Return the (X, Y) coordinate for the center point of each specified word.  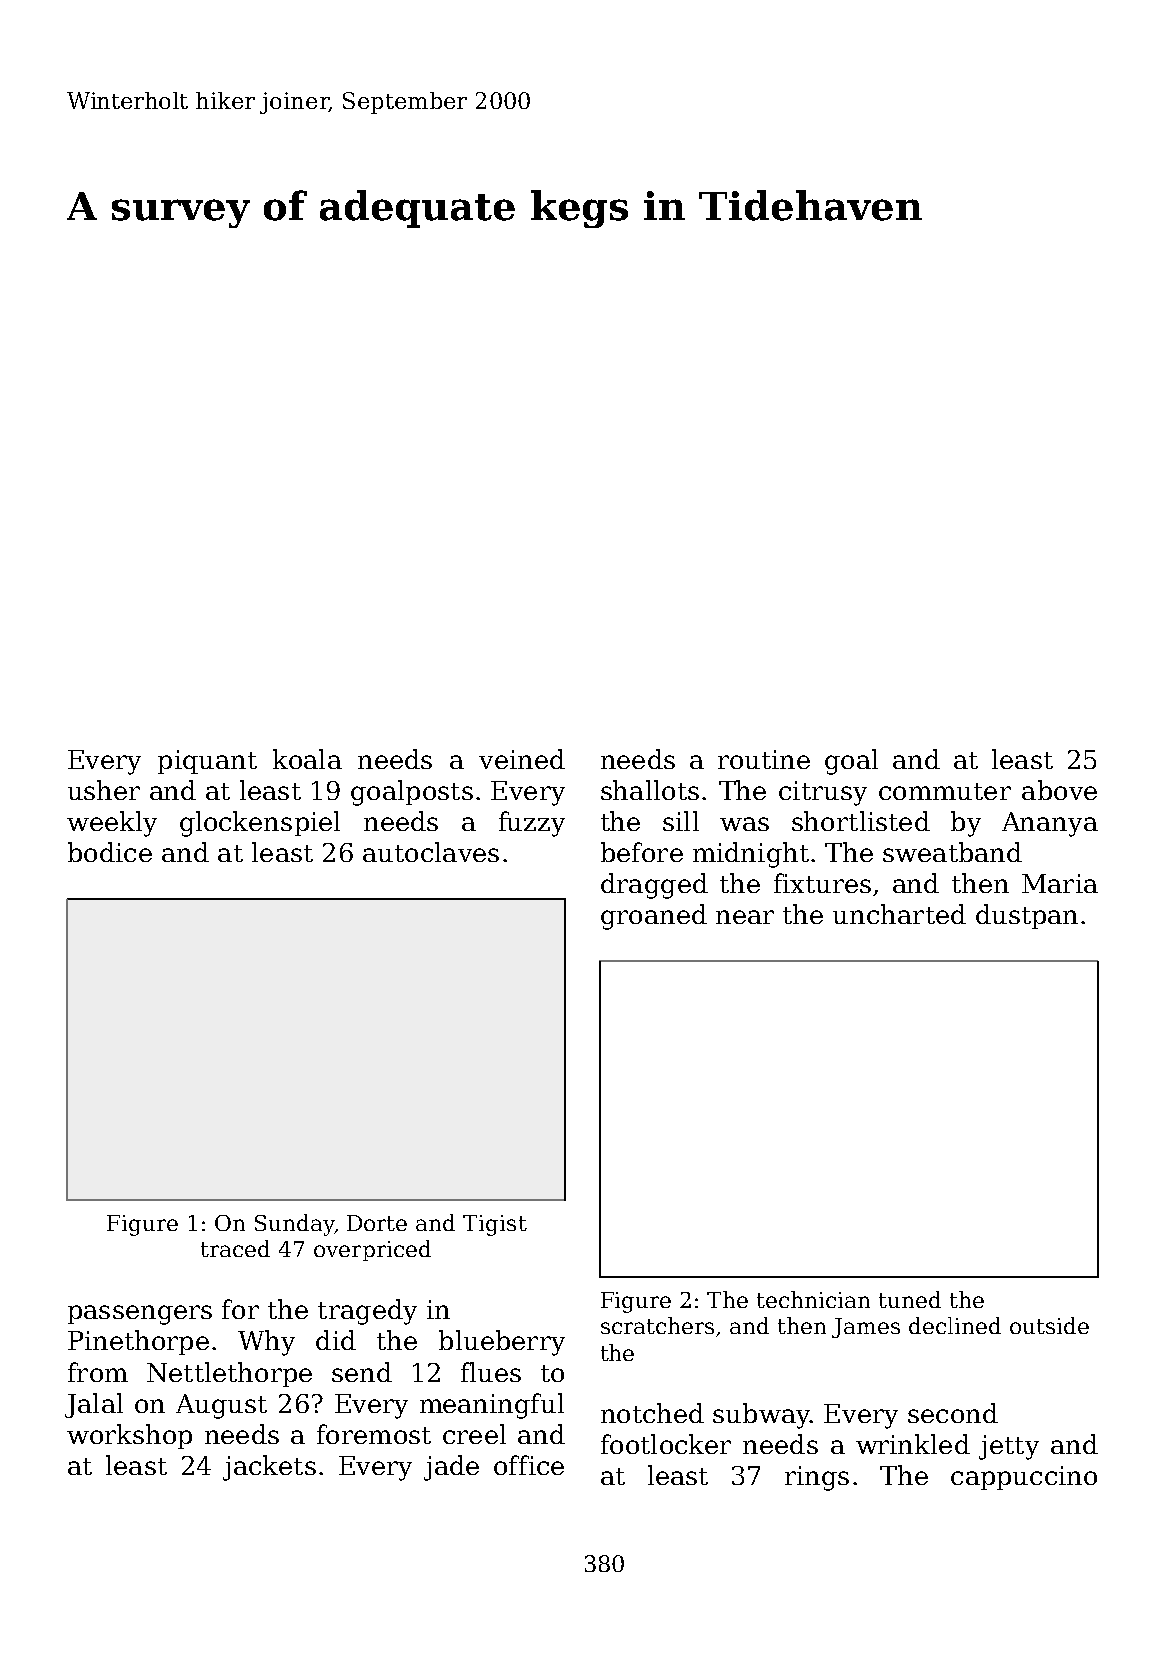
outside (1049, 1325)
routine (764, 759)
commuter (945, 791)
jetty (1009, 1447)
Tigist (495, 1225)
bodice (110, 852)
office (529, 1465)
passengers (140, 1315)
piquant (207, 762)
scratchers (657, 1325)
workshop (129, 1436)
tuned (910, 1299)
